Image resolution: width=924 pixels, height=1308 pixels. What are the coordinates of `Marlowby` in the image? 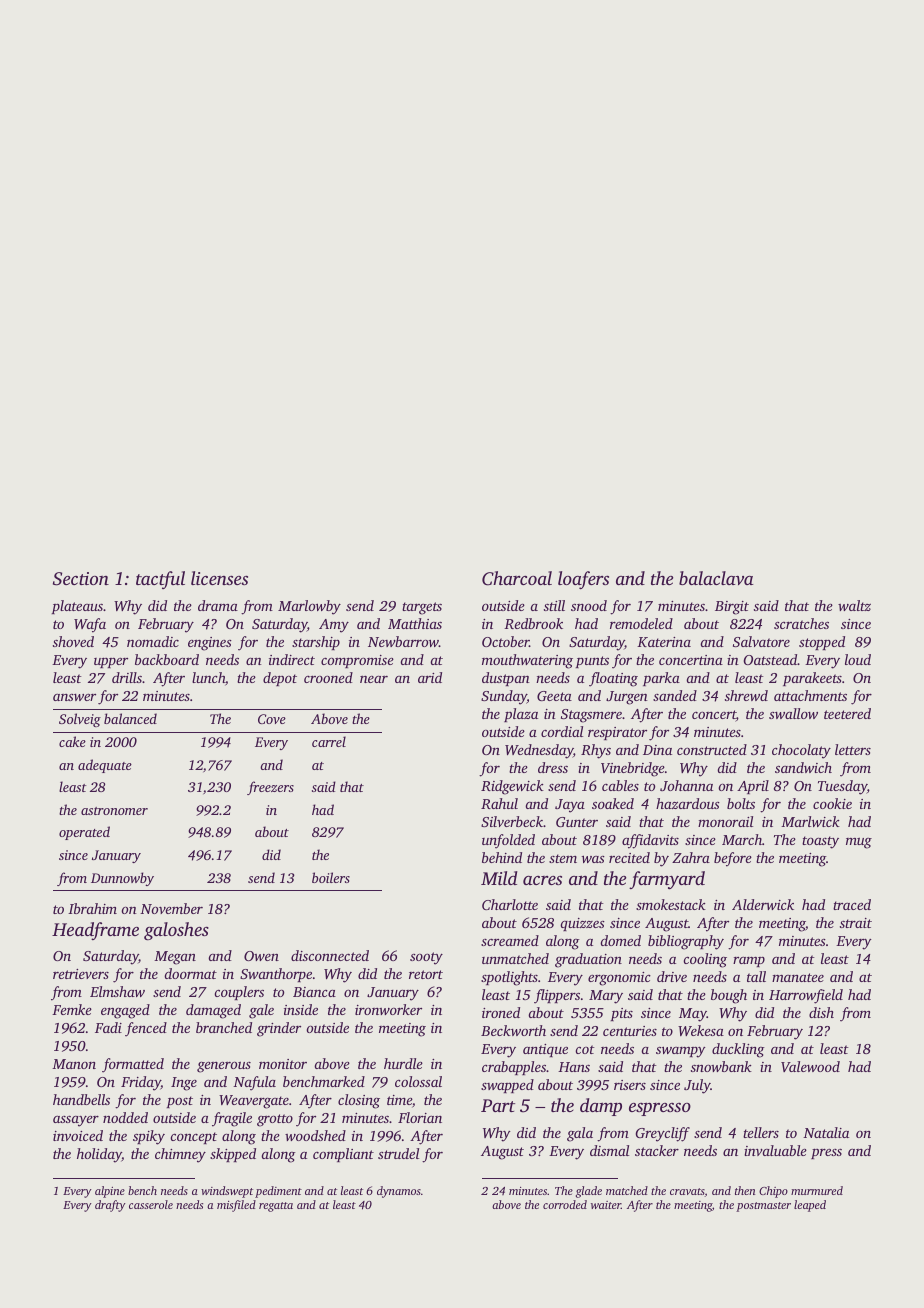 It's located at (309, 607).
